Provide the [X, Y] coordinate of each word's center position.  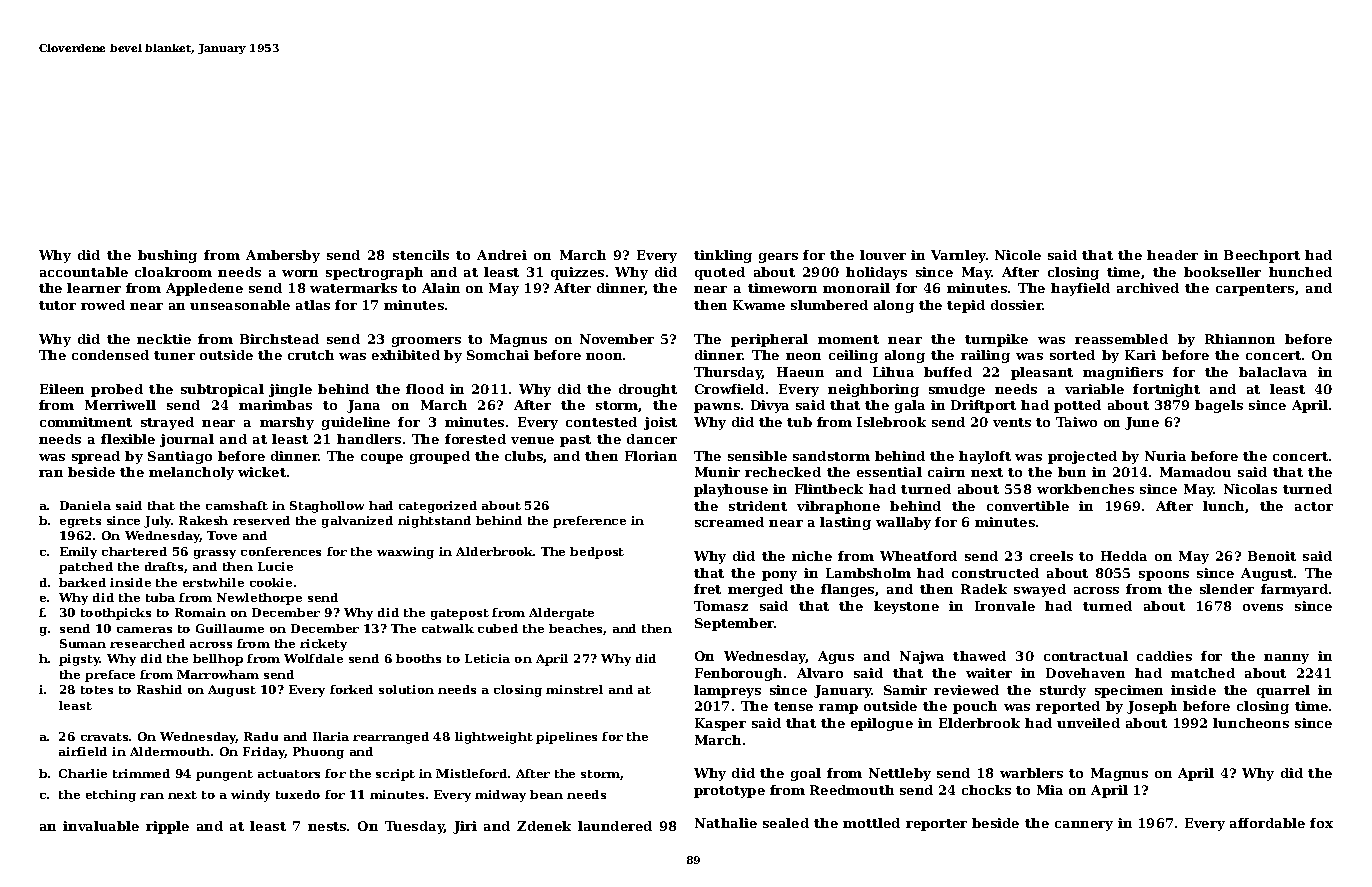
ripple [167, 827]
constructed [995, 573]
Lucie [275, 566]
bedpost [597, 553]
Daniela [85, 505]
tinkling [723, 256]
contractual [1086, 656]
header [1172, 255]
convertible [1028, 506]
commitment [86, 422]
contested [601, 422]
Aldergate [561, 614]
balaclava [1273, 372]
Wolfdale [313, 658]
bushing [167, 256]
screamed [729, 522]
